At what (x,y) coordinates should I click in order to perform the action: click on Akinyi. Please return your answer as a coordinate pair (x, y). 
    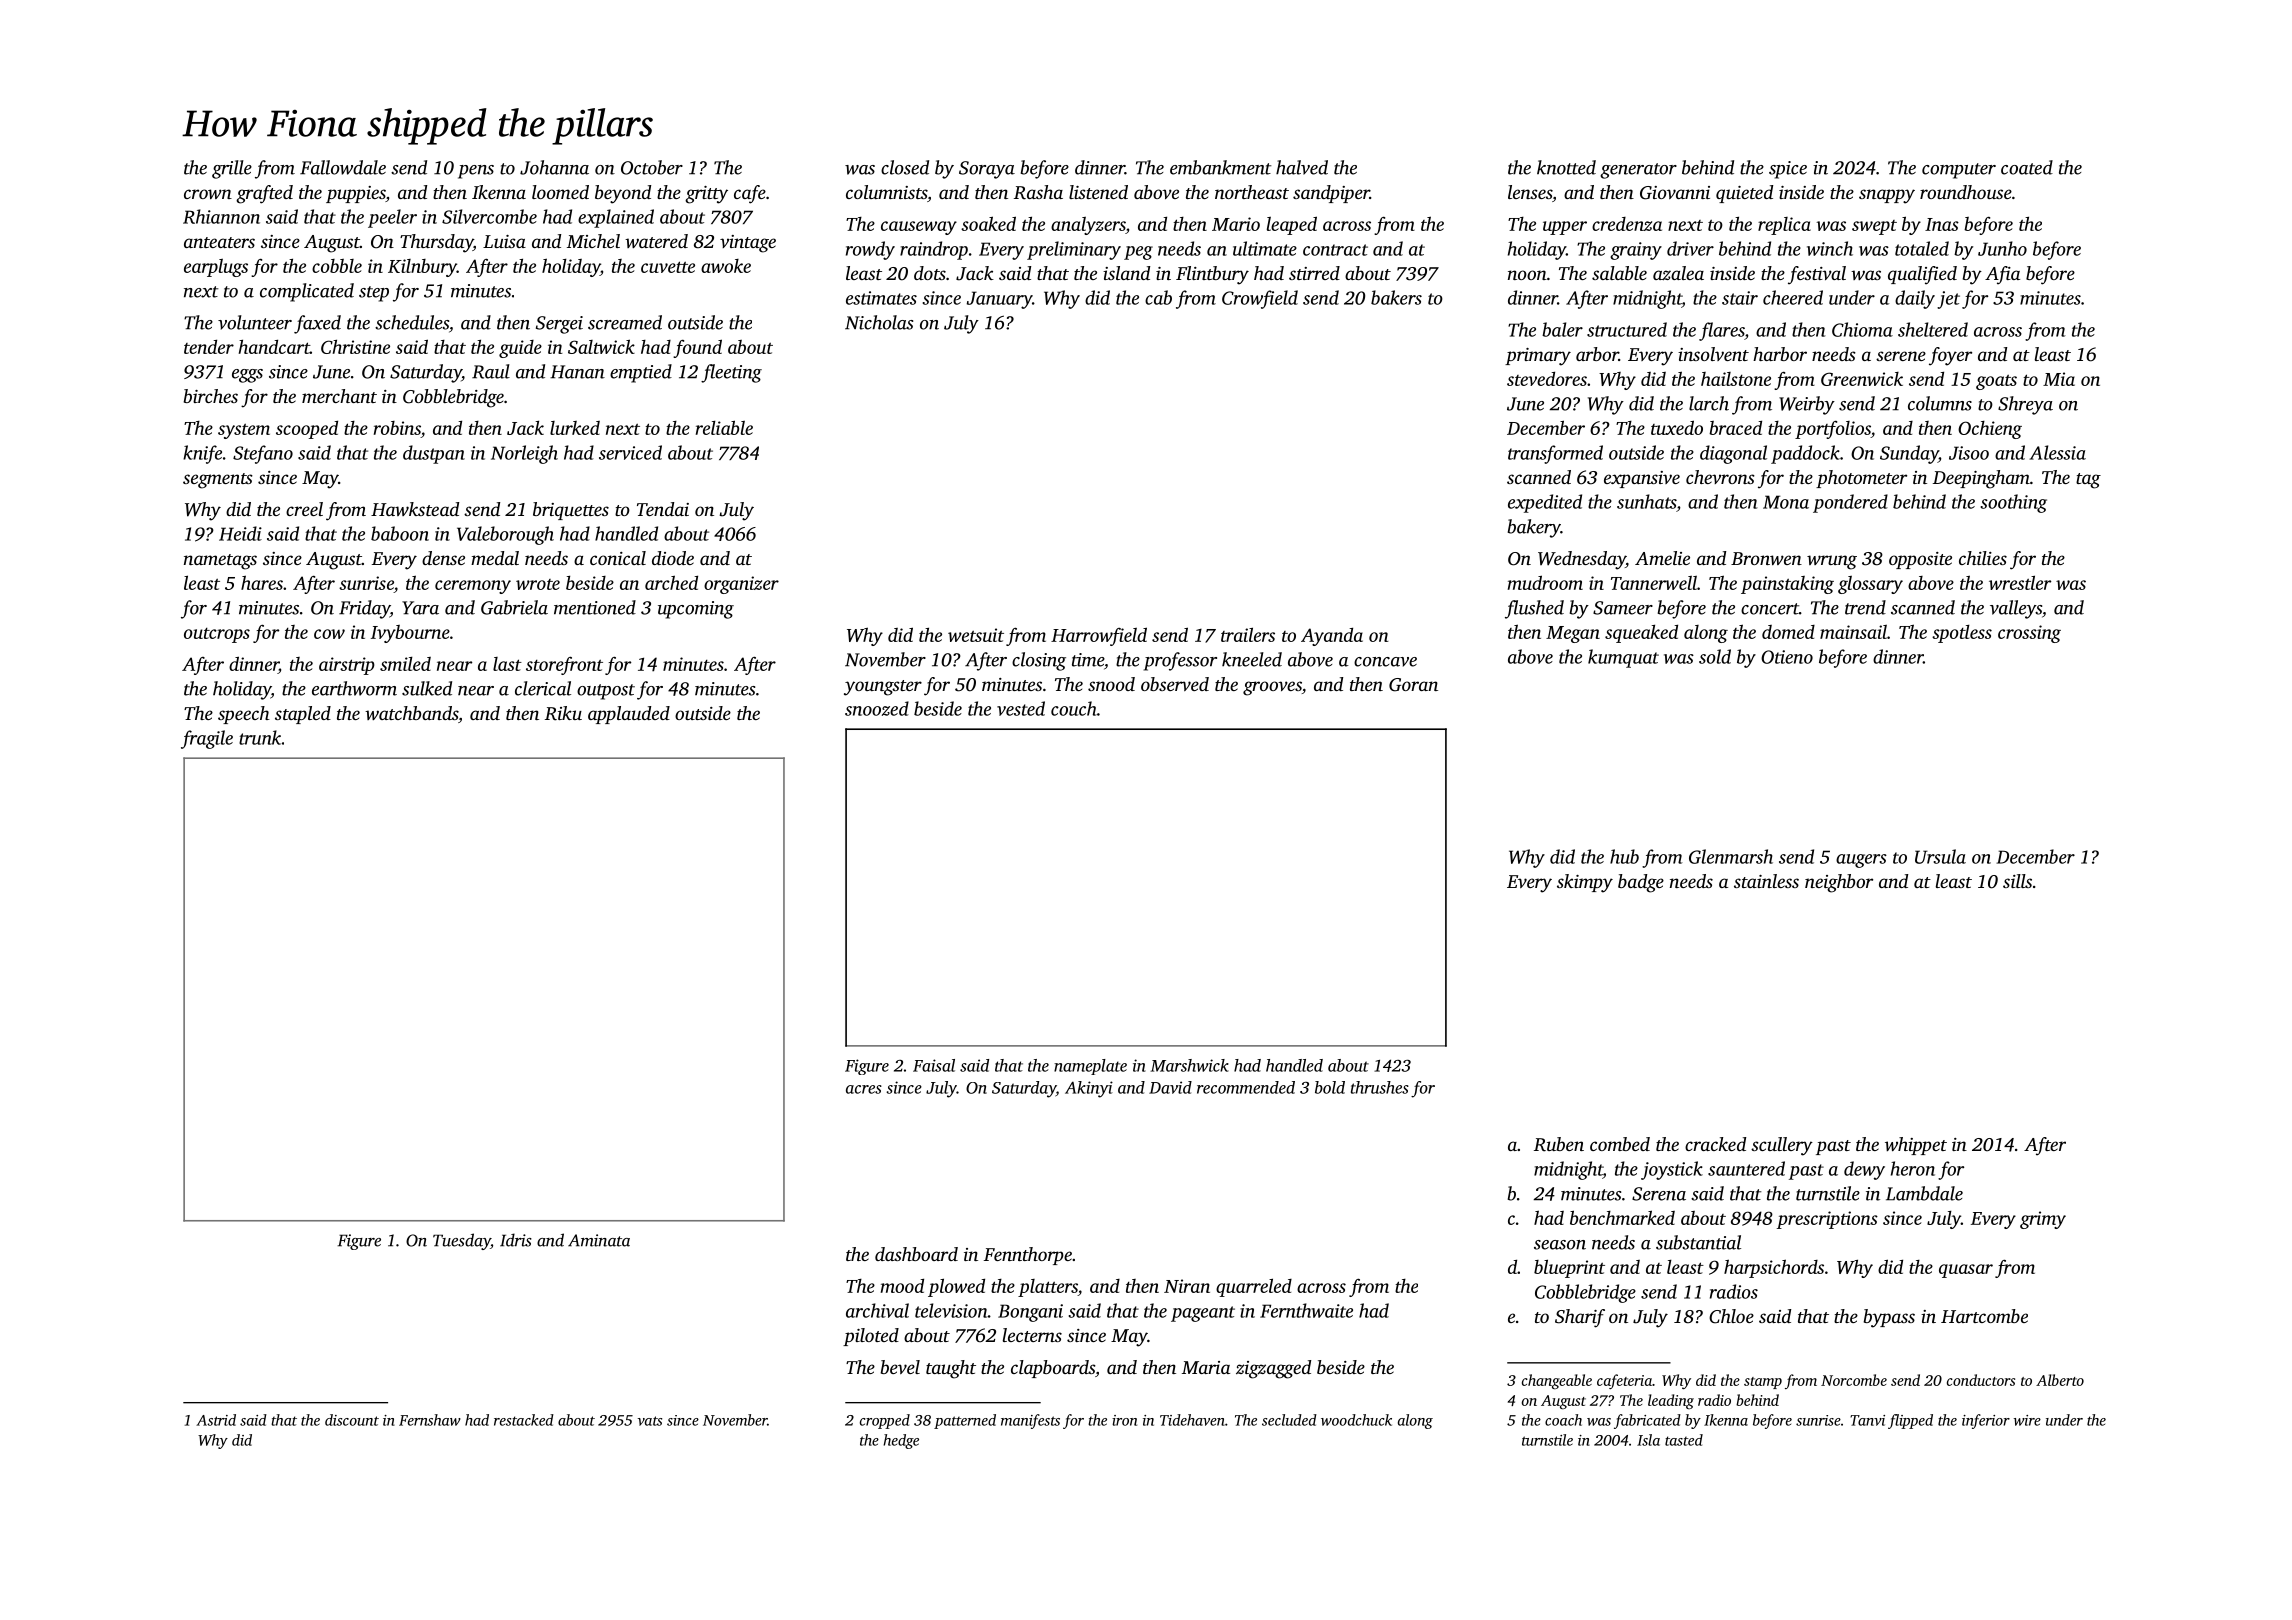
    Looking at the image, I should click on (1089, 1089).
